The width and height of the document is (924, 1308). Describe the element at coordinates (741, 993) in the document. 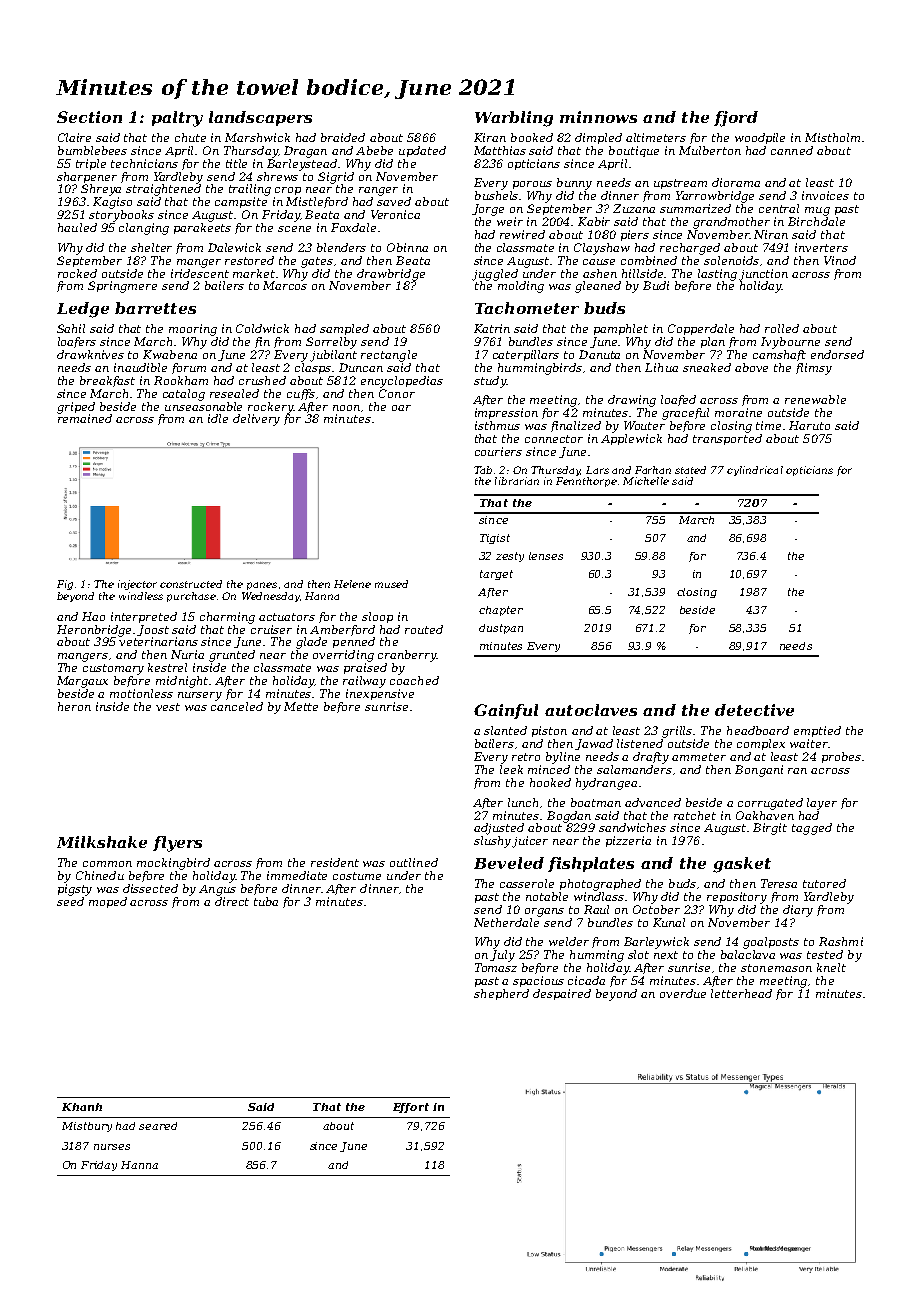

I see `letterhead` at that location.
